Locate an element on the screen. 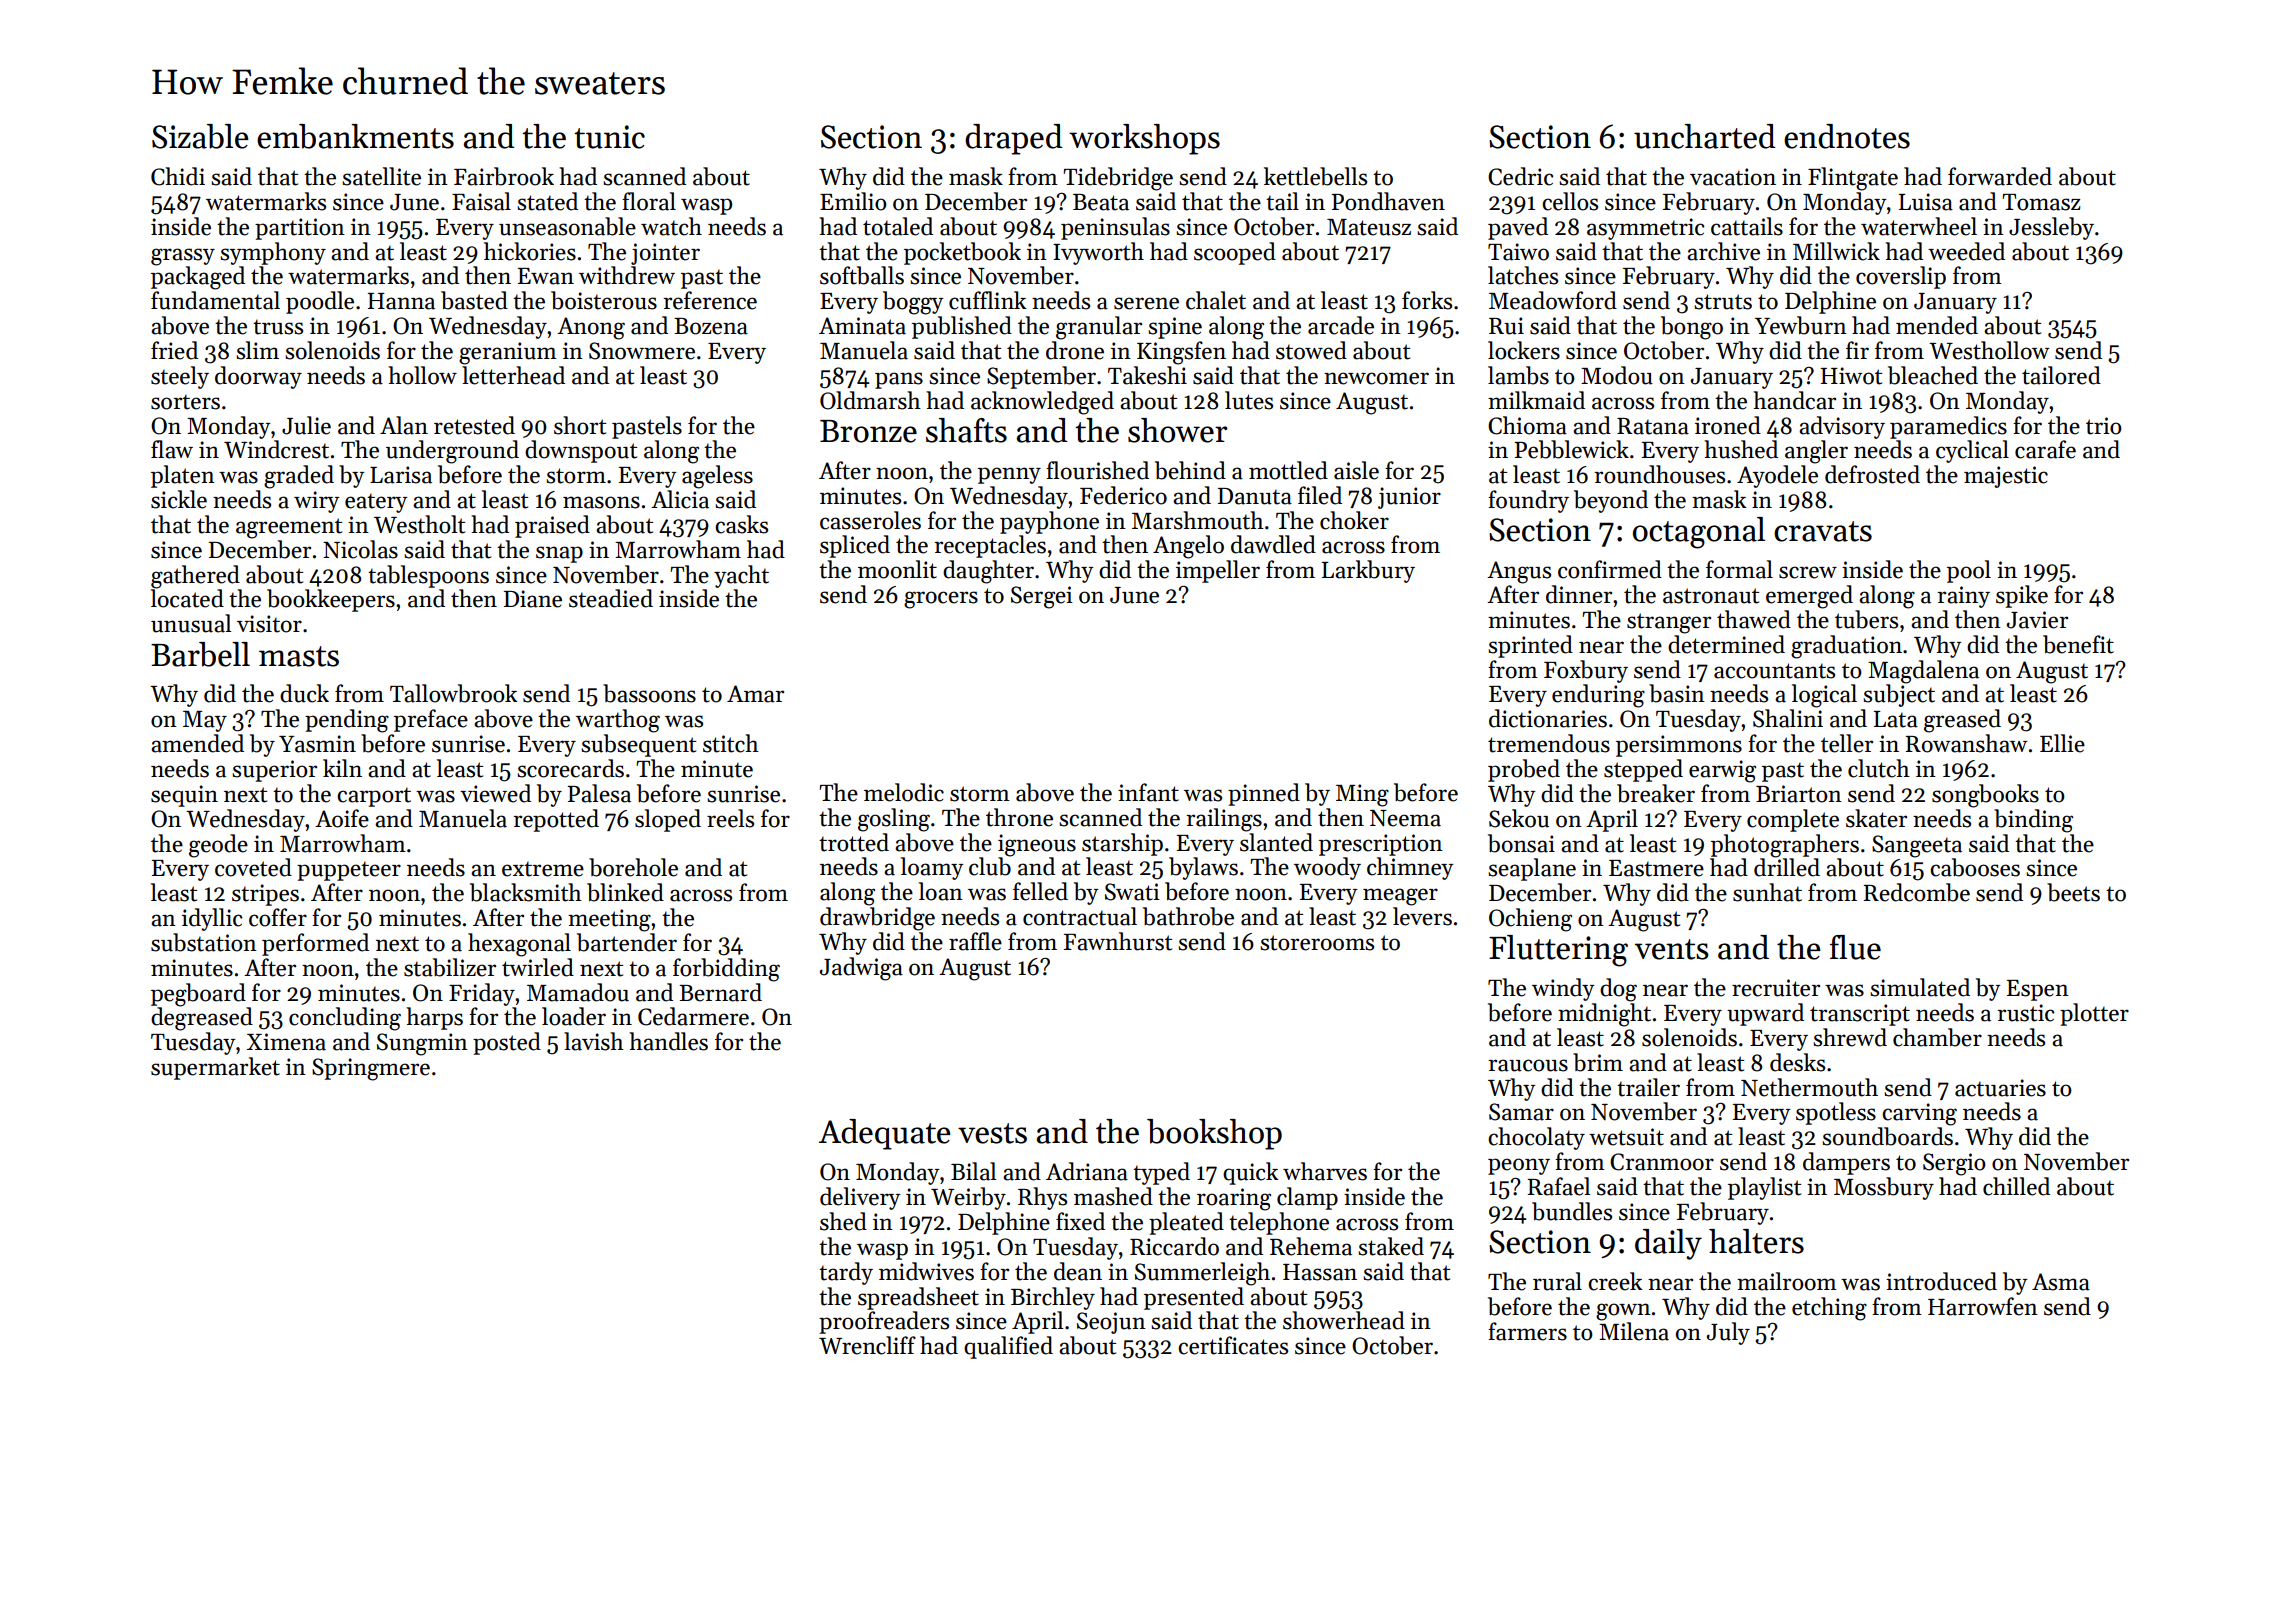 Image resolution: width=2282 pixels, height=1614 pixels. Mateusz is located at coordinates (1369, 227).
